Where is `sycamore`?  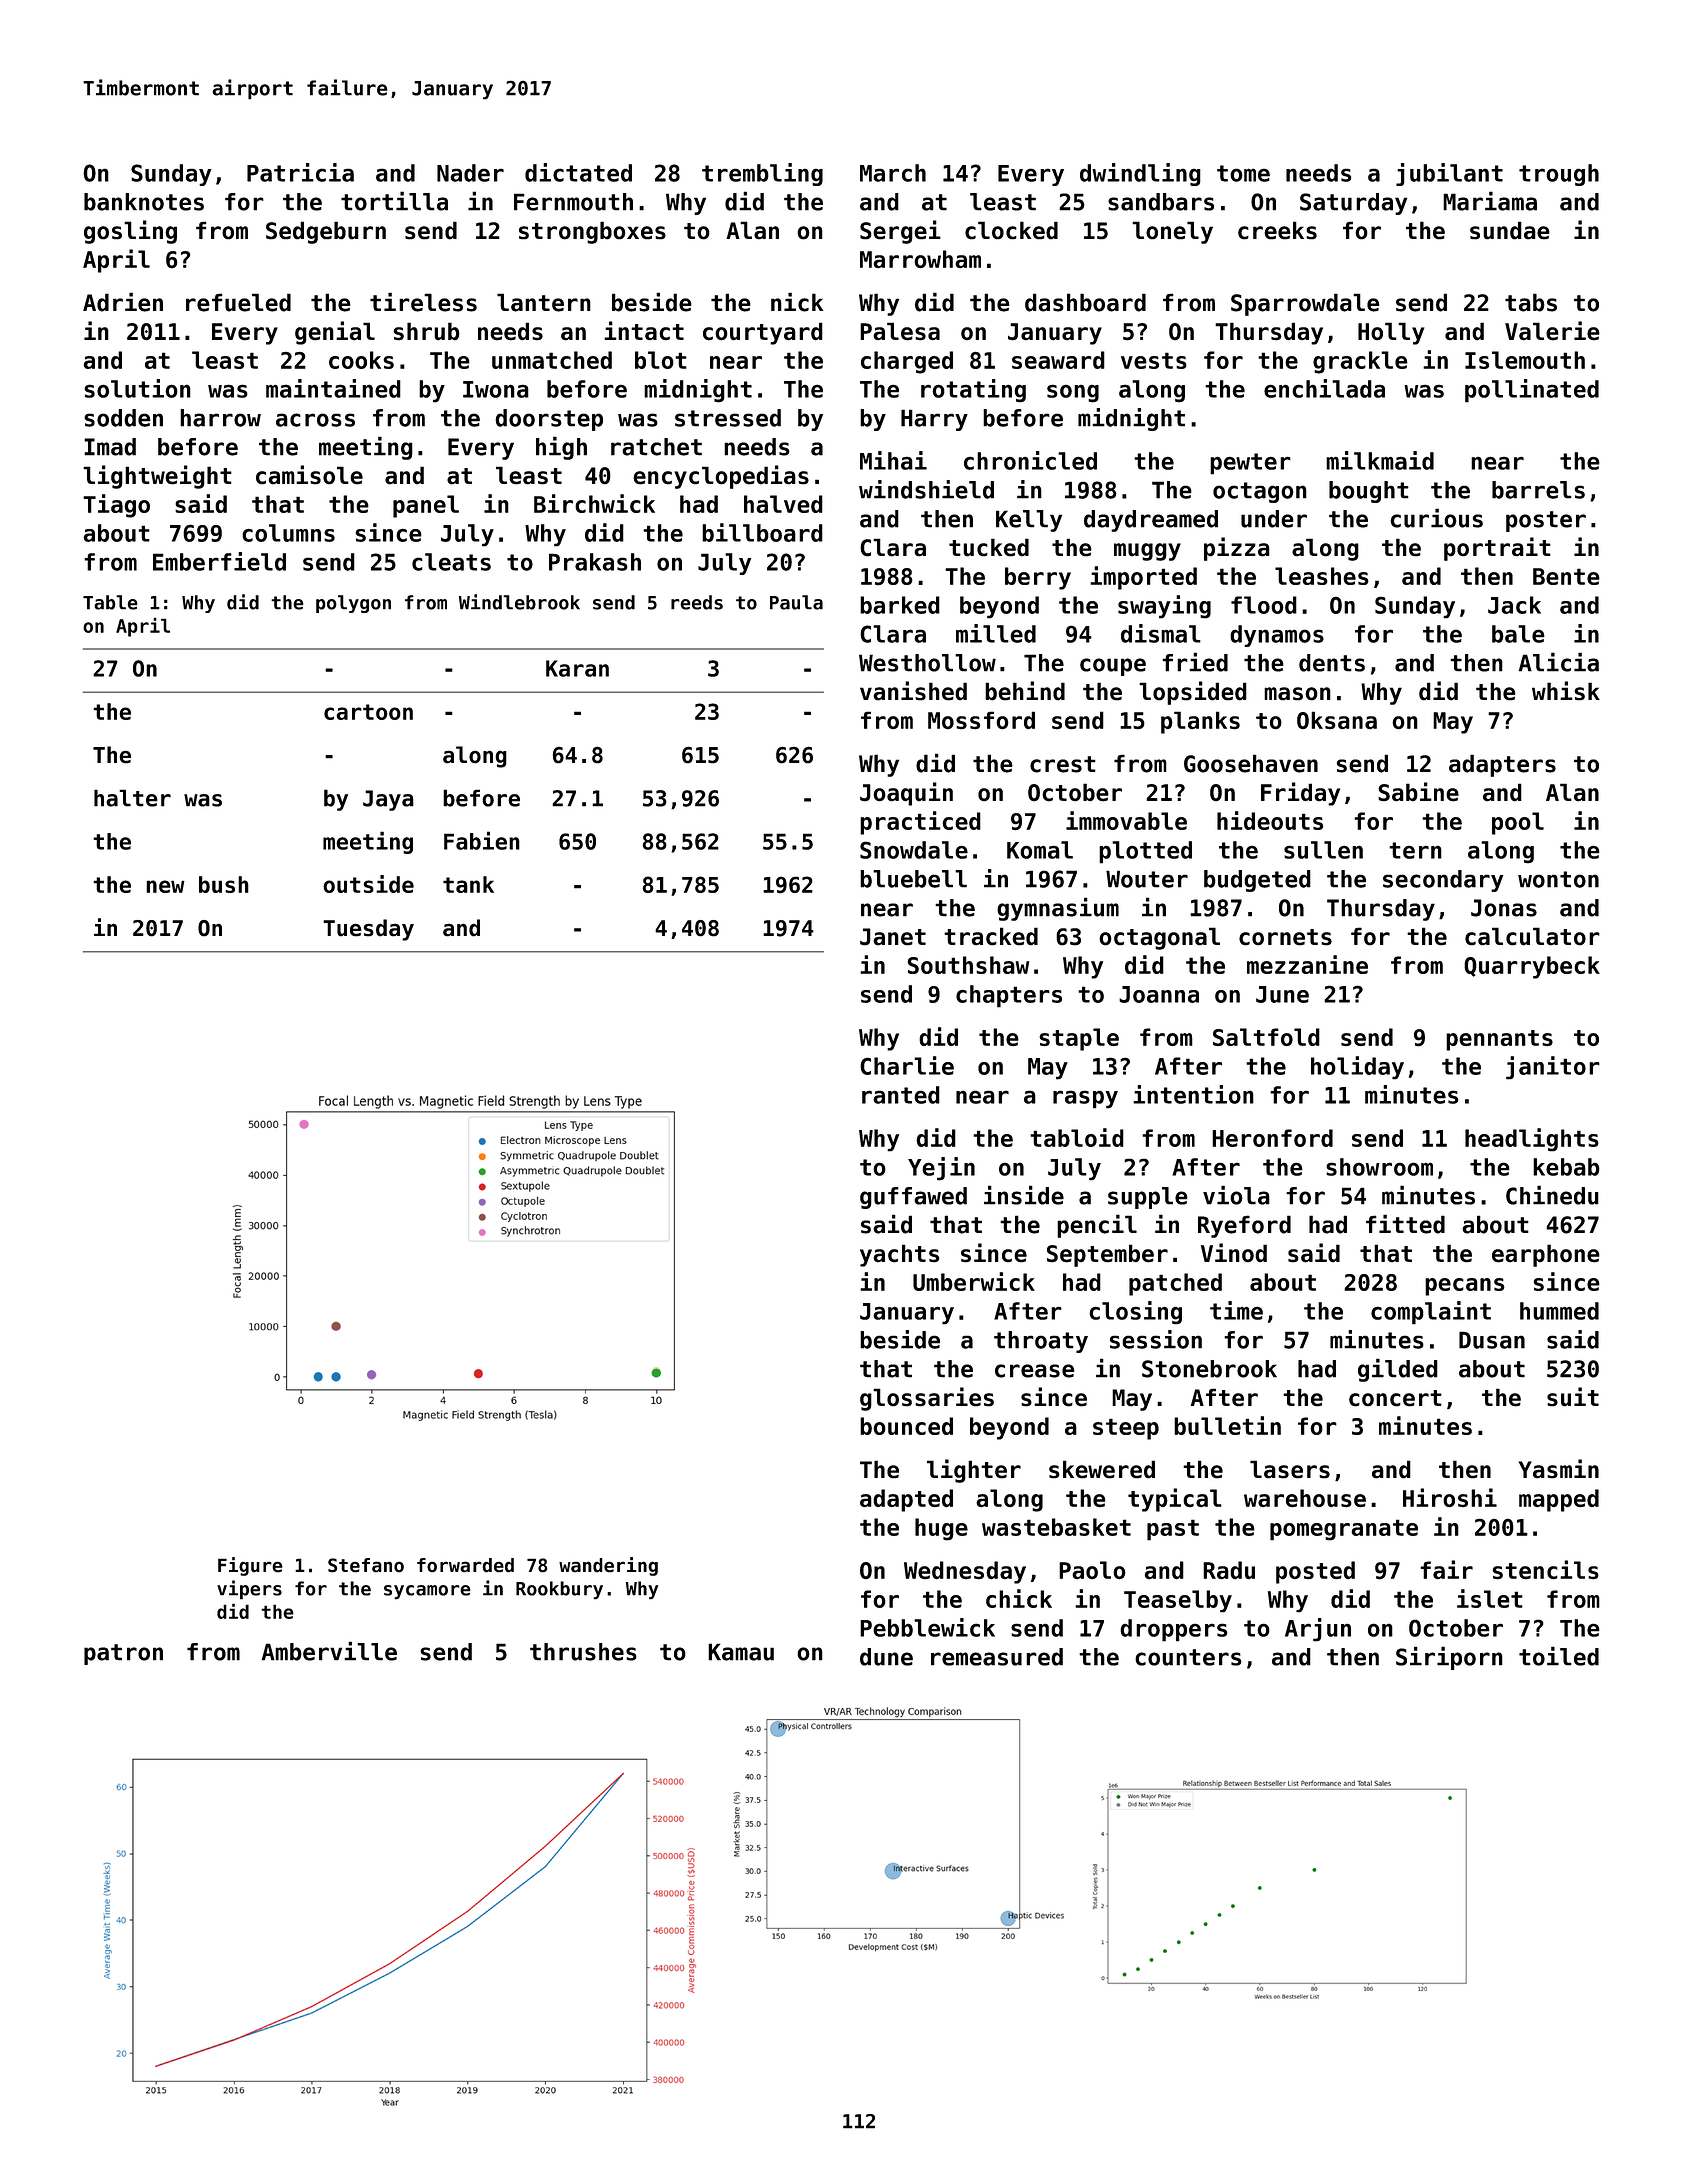
sycamore is located at coordinates (427, 1592).
